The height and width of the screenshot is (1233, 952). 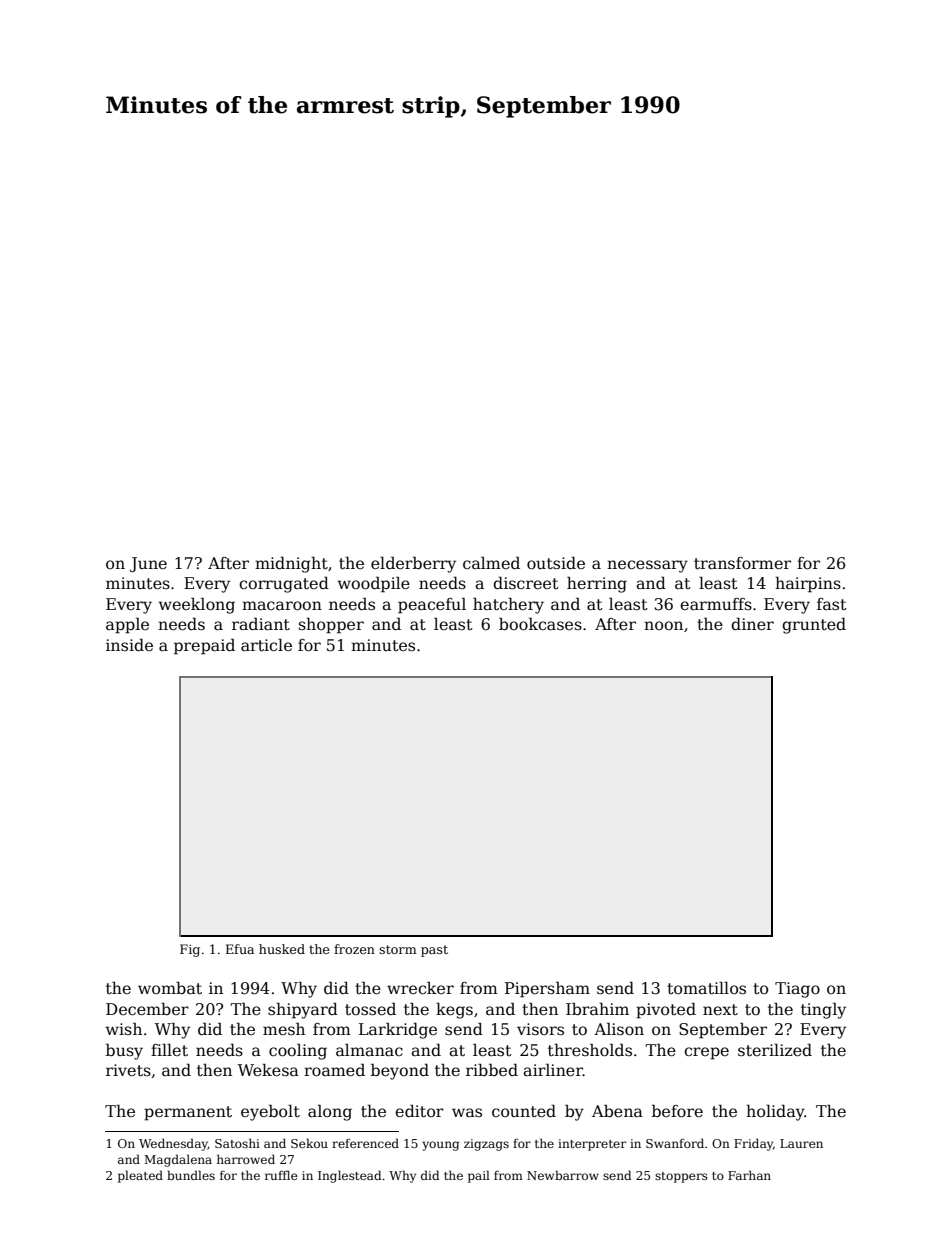 I want to click on tomatillos, so click(x=706, y=988).
